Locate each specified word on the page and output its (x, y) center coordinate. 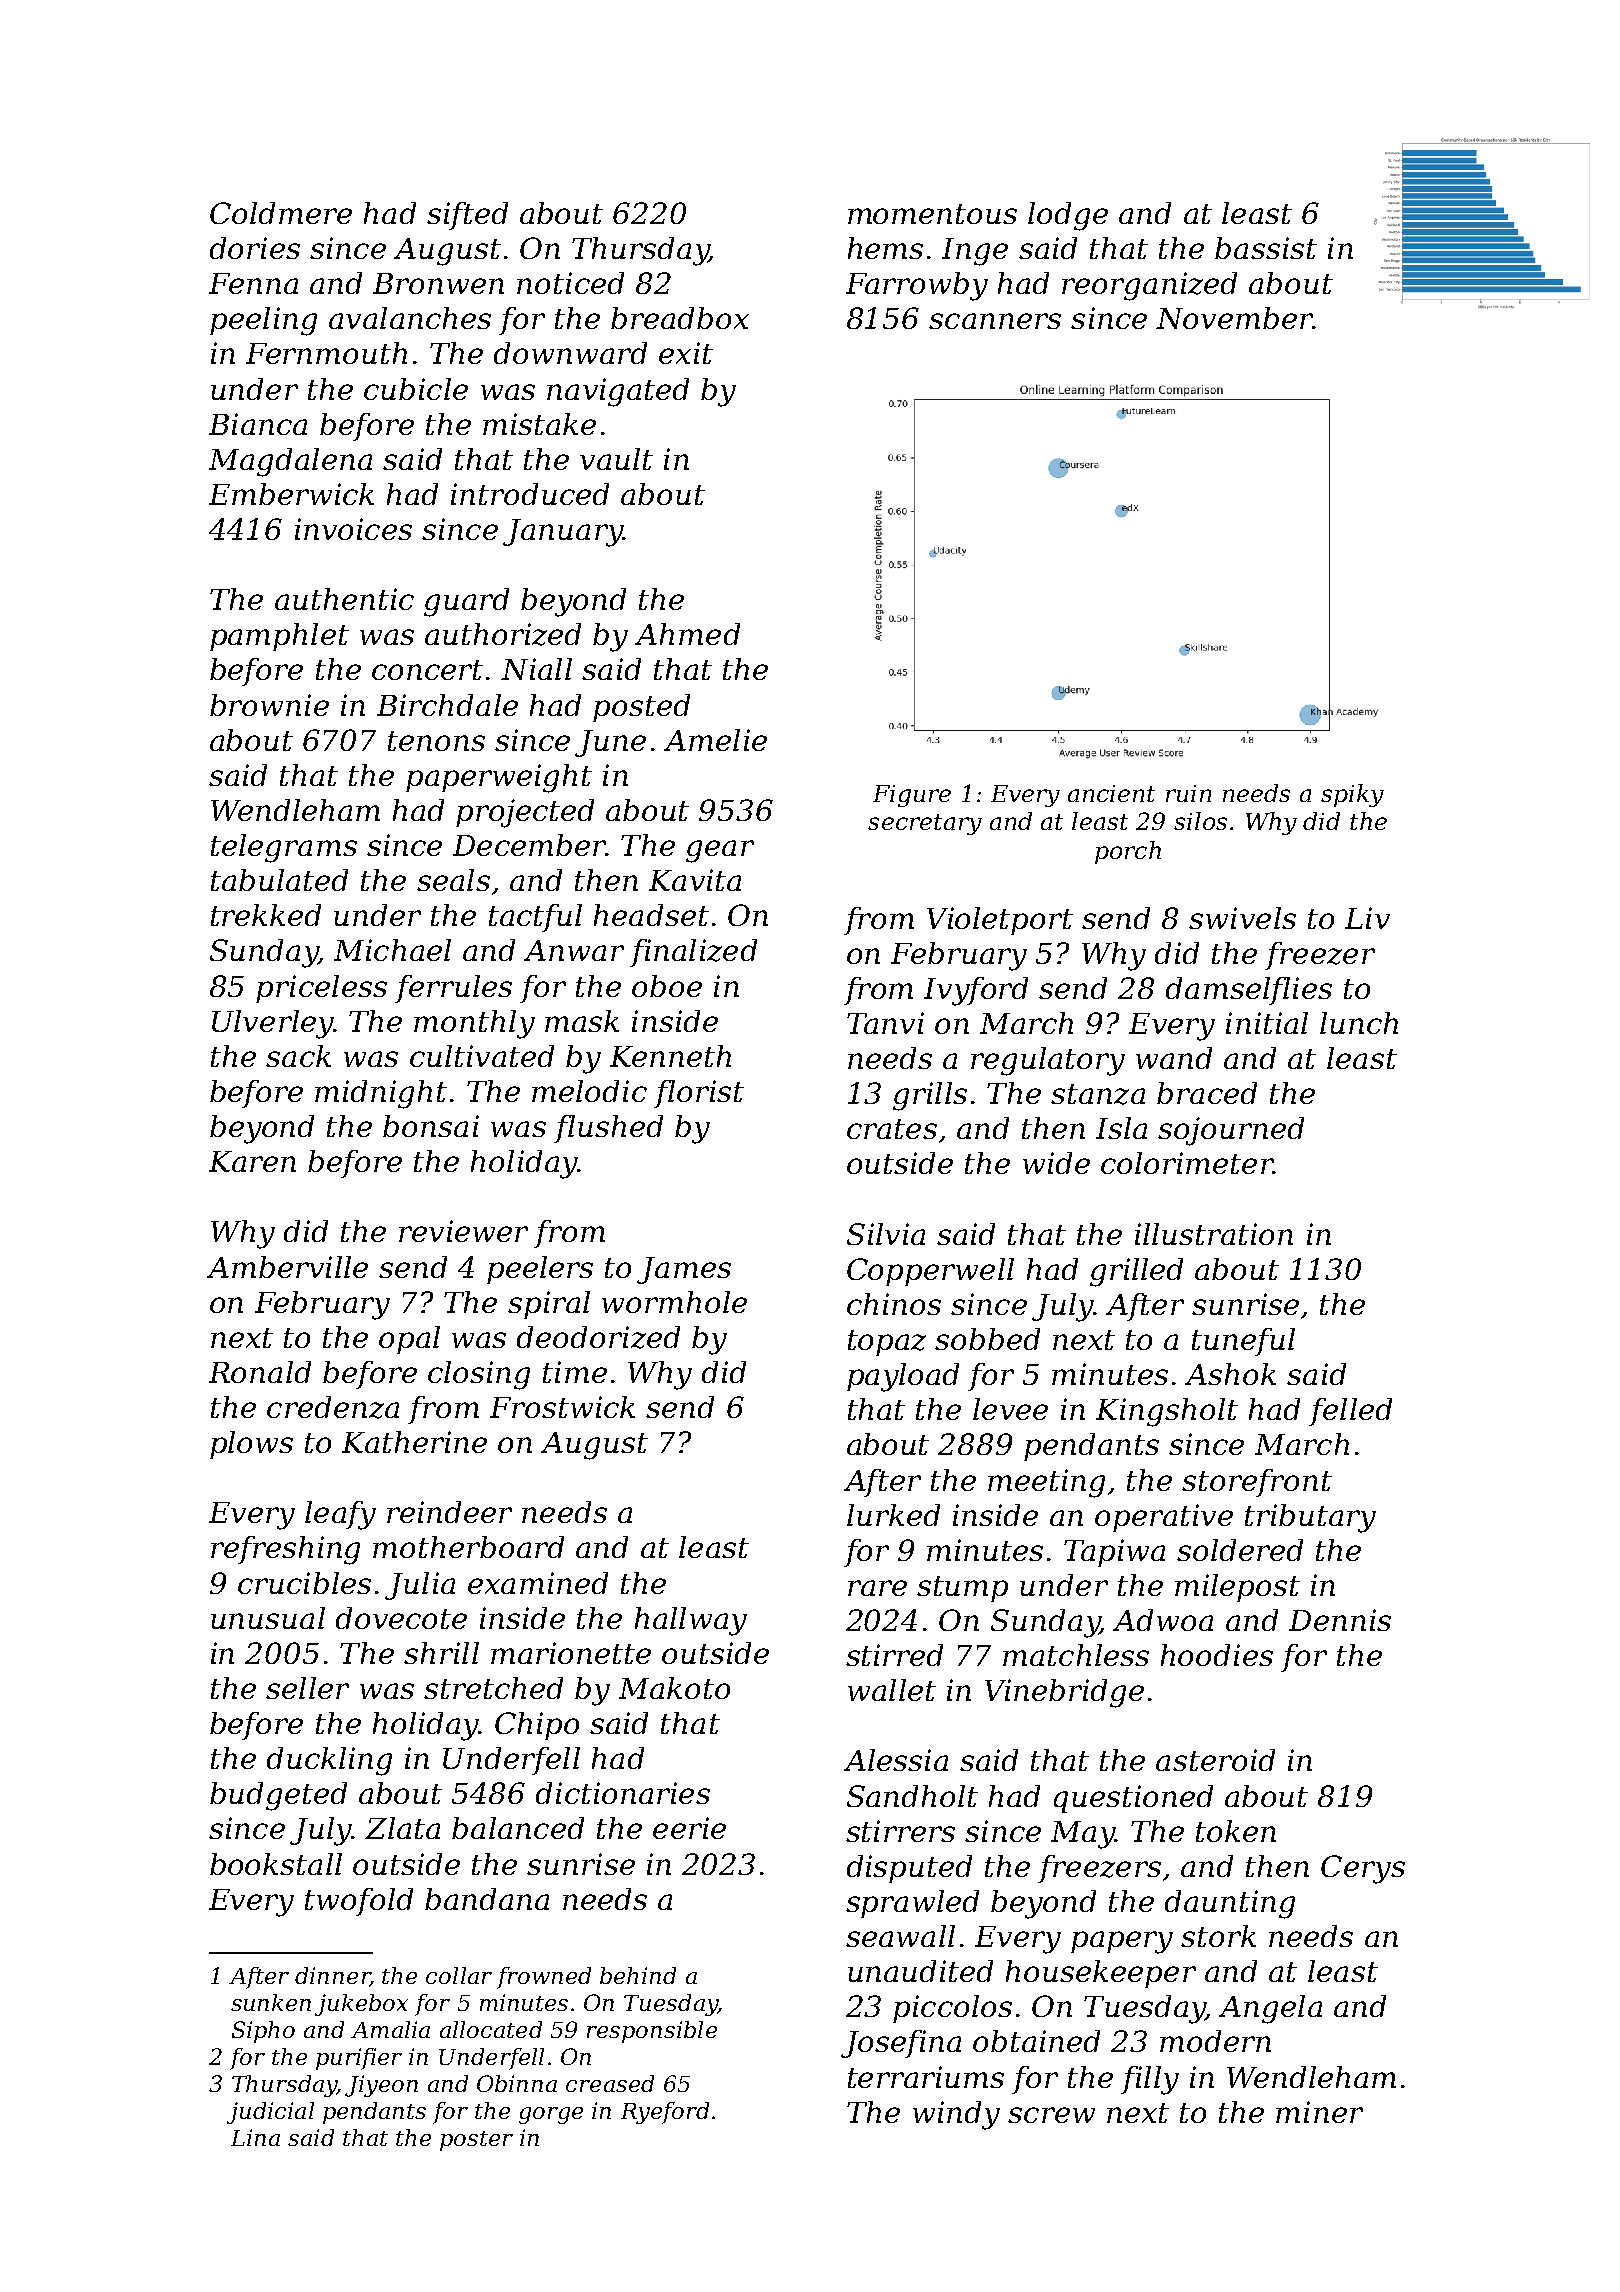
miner (1319, 2112)
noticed (570, 283)
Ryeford (665, 2113)
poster (476, 2141)
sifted (467, 216)
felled (1350, 1412)
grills (930, 1096)
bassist (1266, 248)
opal (409, 1340)
